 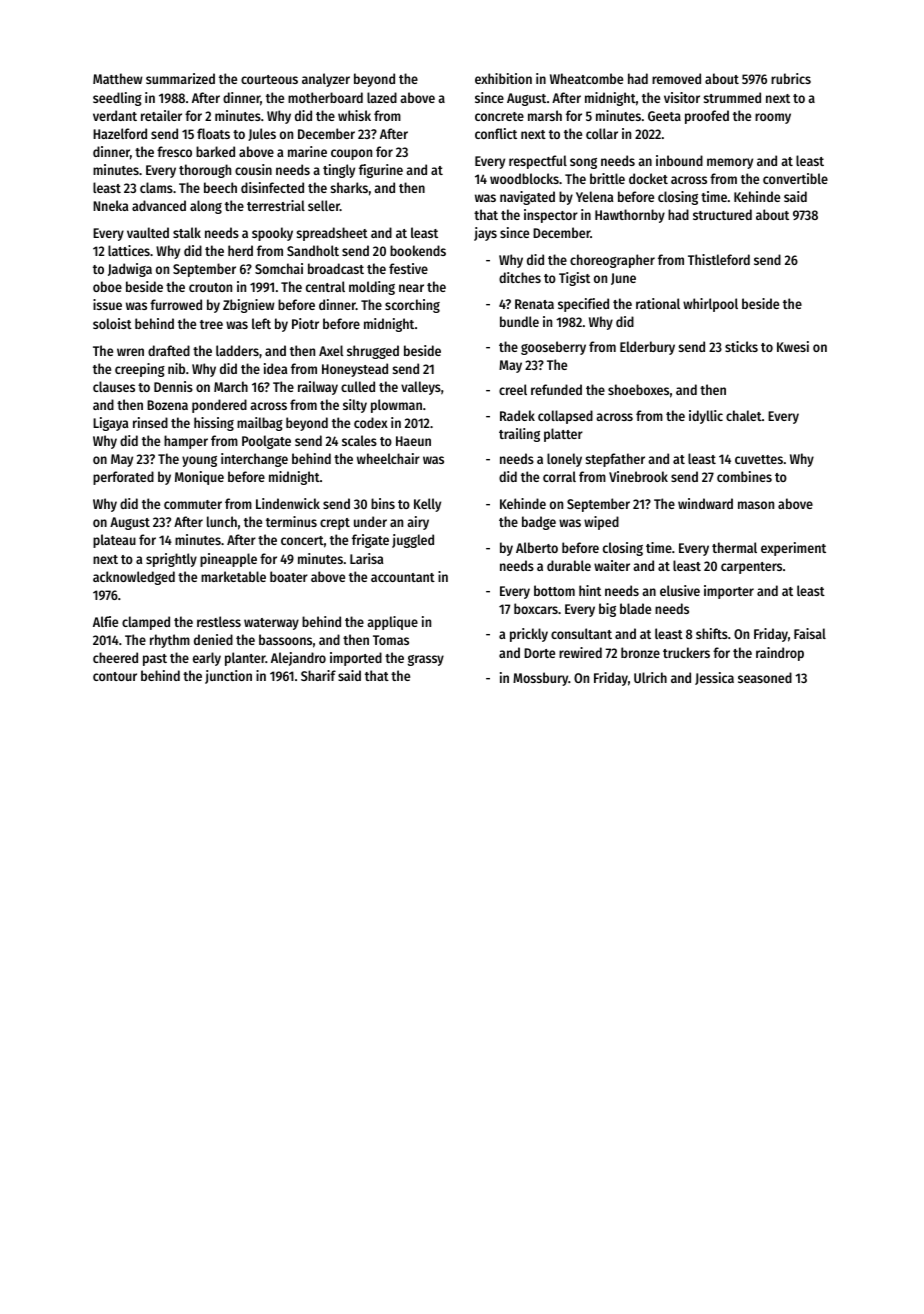 What do you see at coordinates (793, 346) in the document?
I see `Kwesi` at bounding box center [793, 346].
